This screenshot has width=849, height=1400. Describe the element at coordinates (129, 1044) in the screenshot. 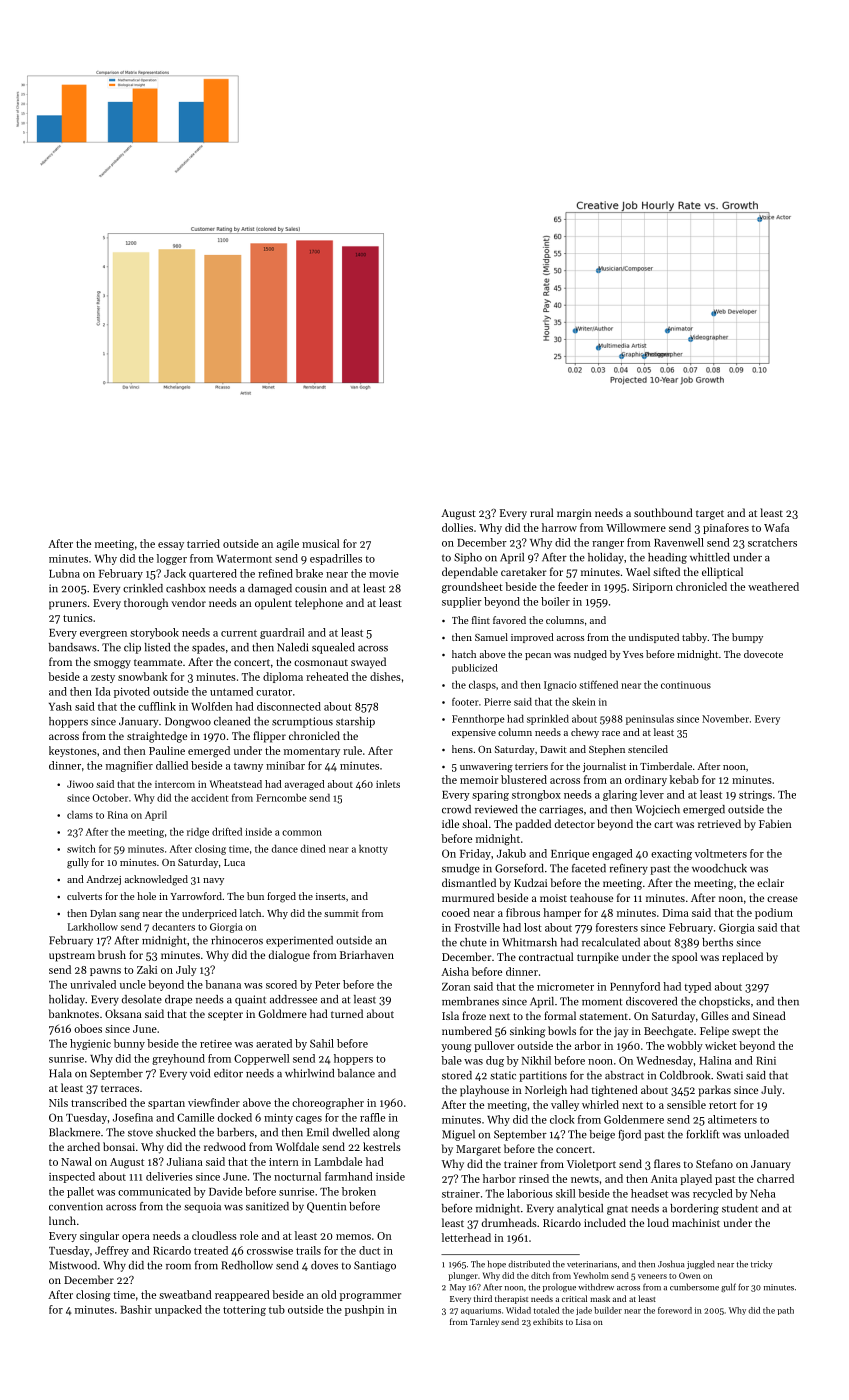

I see `bunny` at that location.
